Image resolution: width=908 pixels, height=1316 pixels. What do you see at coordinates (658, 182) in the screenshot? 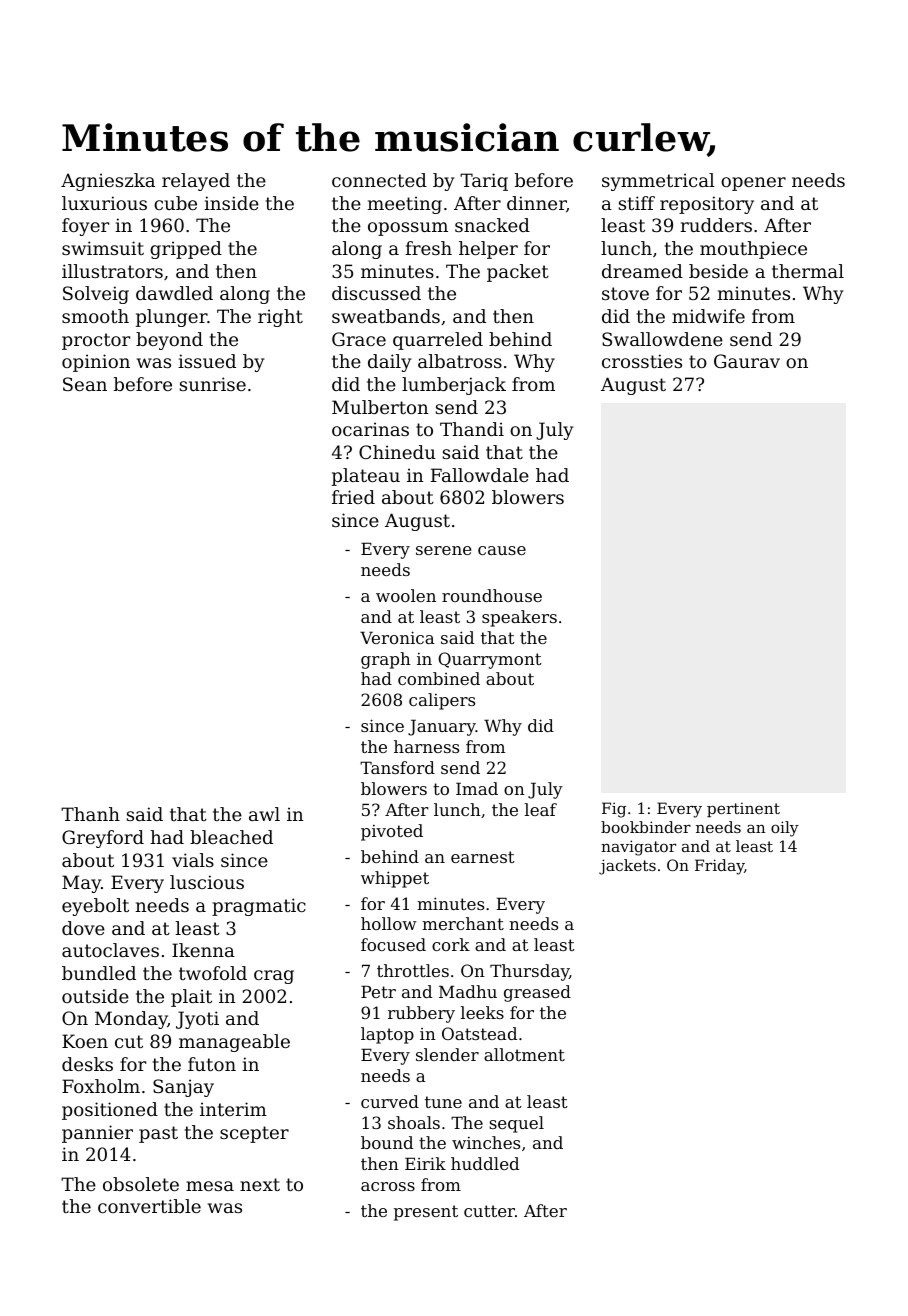
I see `symmetrical` at bounding box center [658, 182].
